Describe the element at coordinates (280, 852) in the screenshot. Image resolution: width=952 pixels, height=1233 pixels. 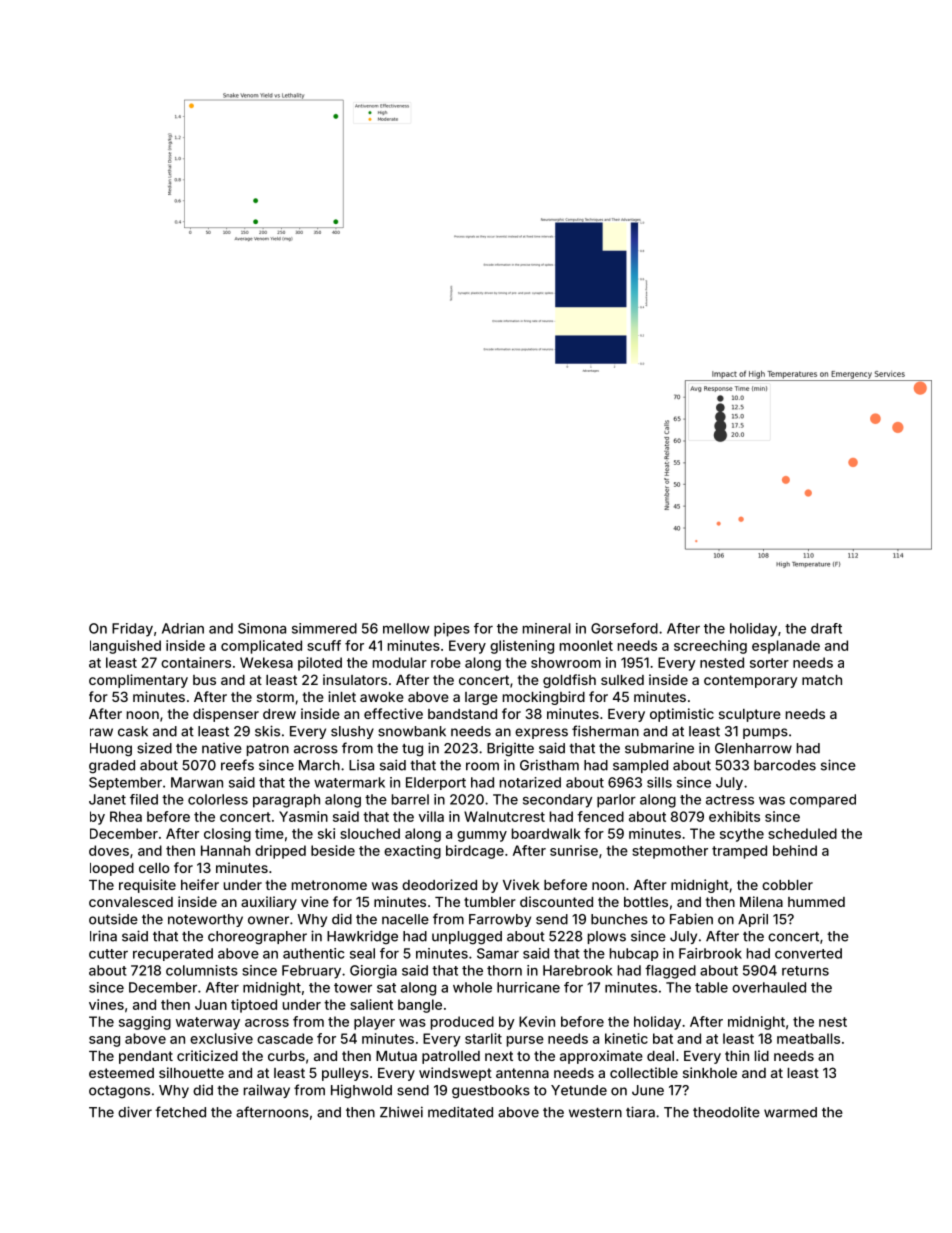
I see `dripped` at that location.
